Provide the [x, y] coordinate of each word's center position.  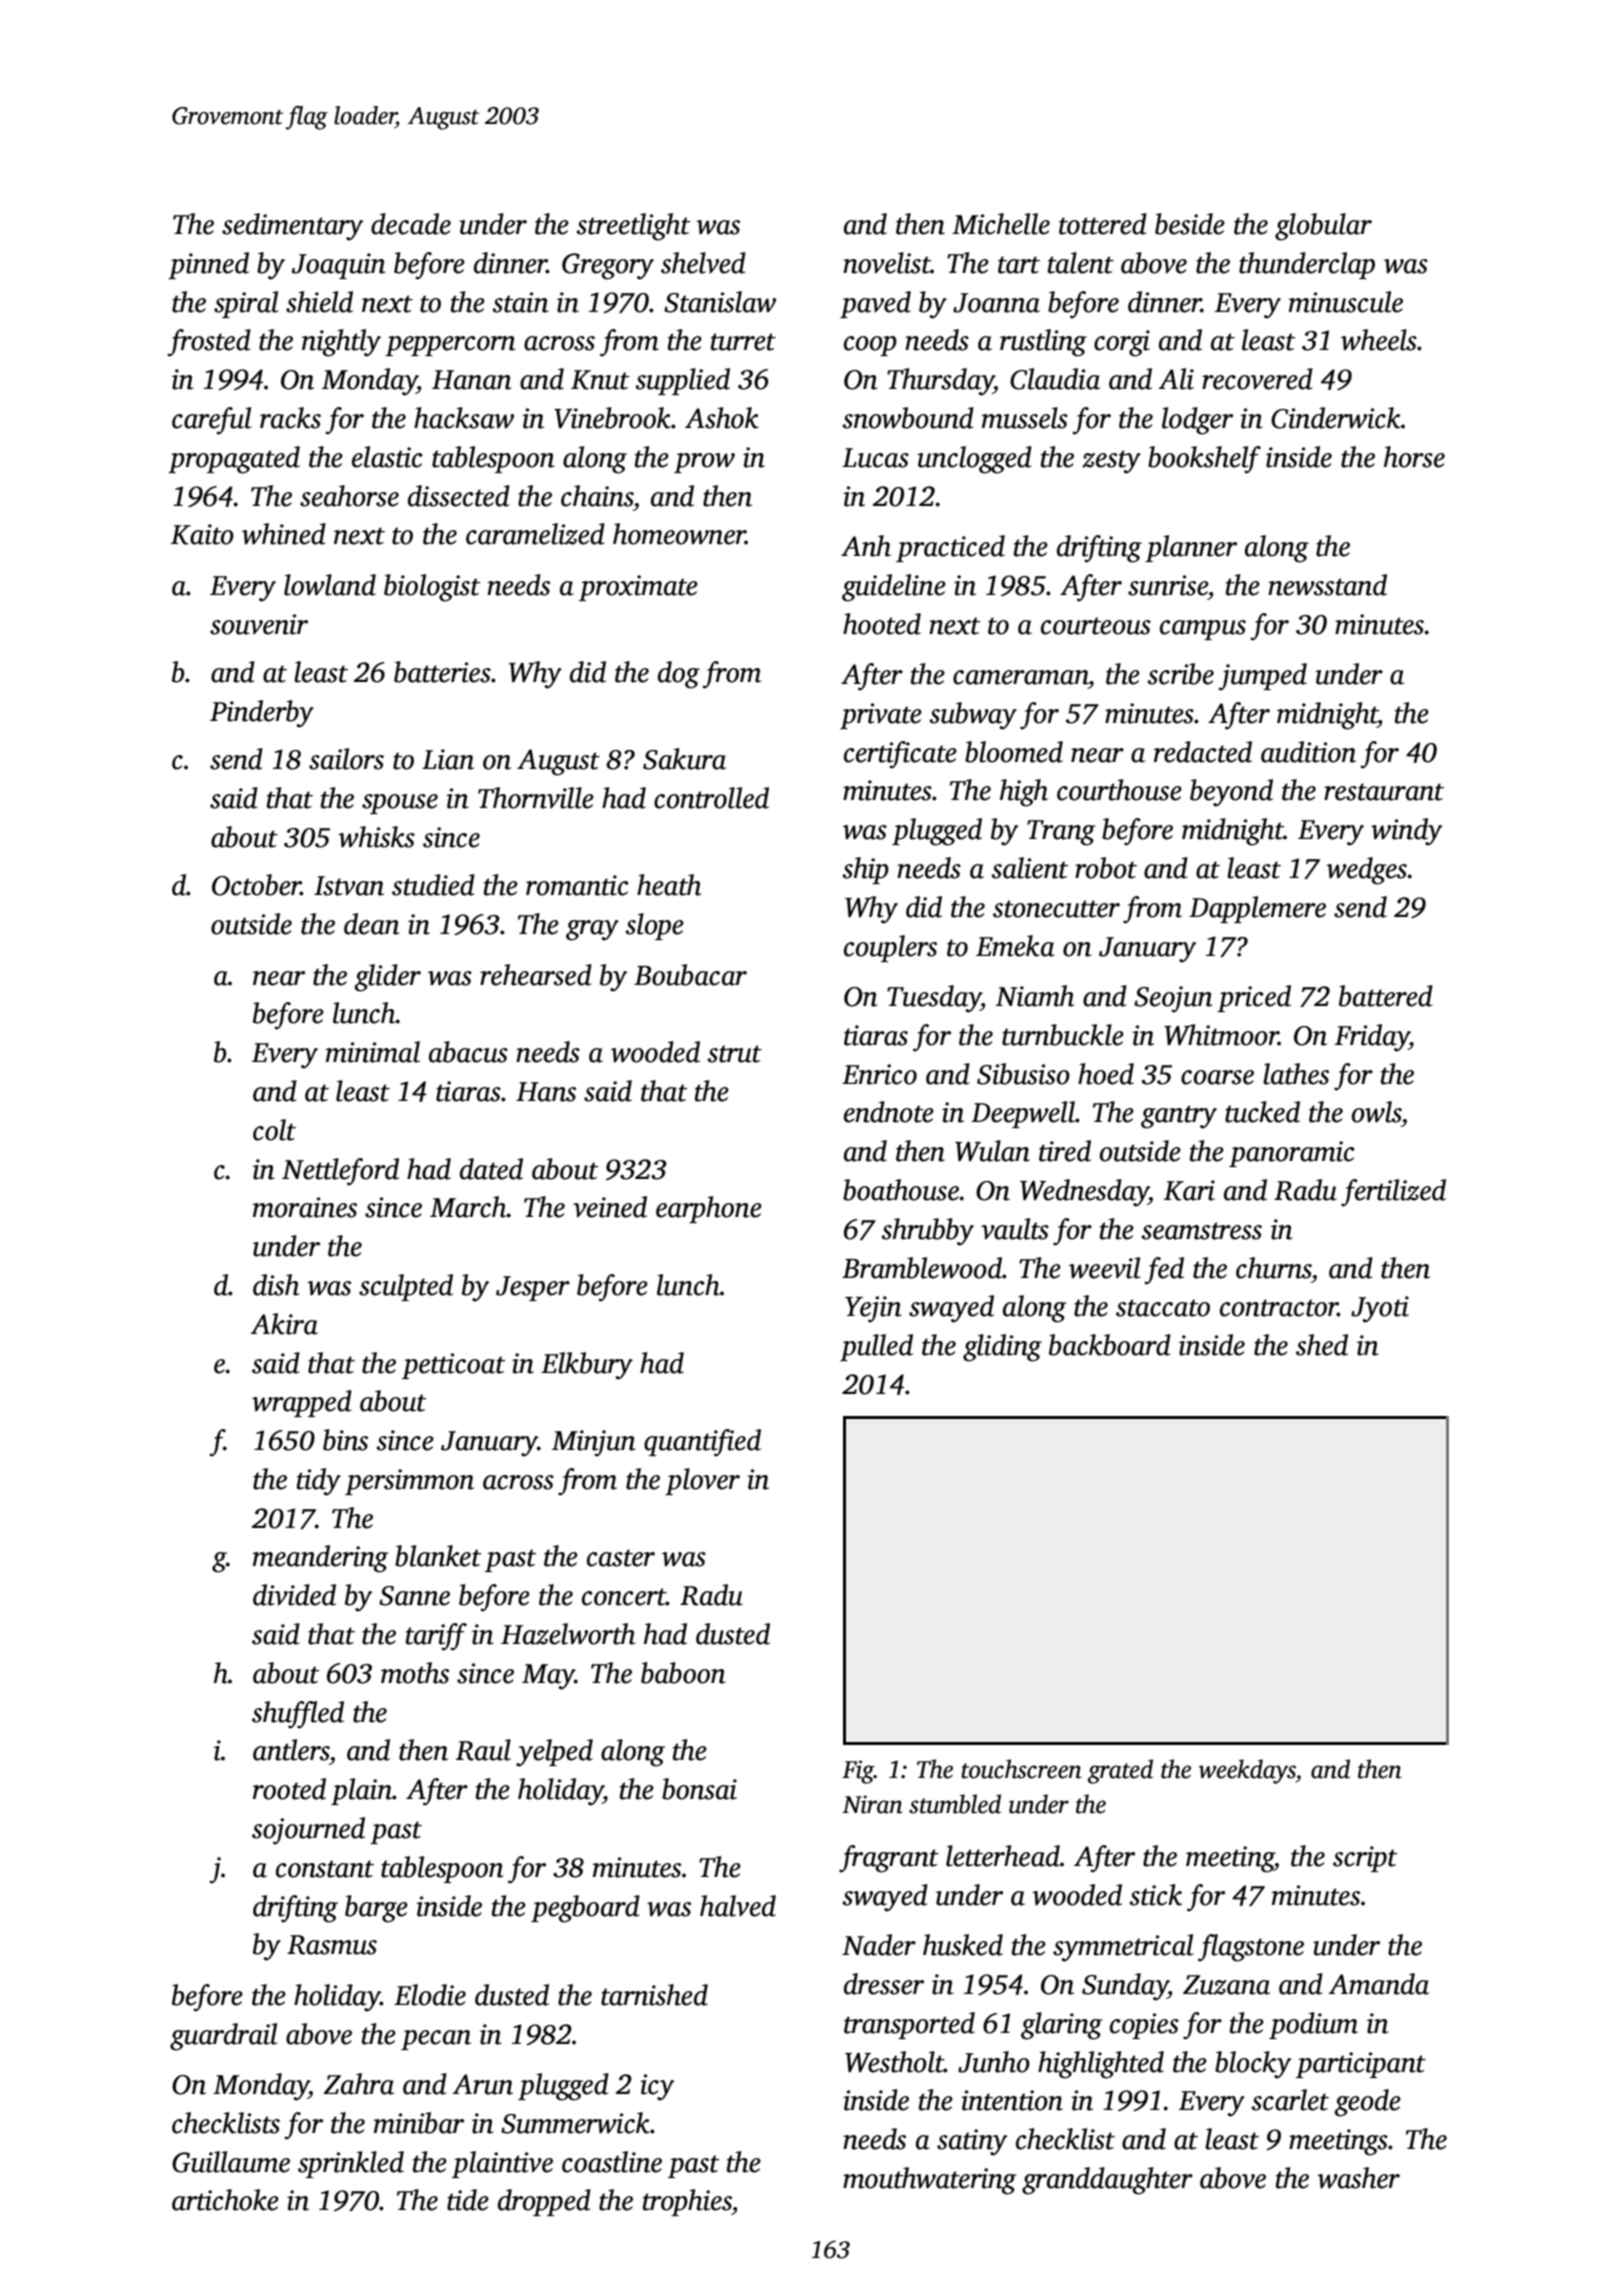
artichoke [225, 2200]
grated [1120, 1771]
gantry [1179, 1117]
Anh [866, 546]
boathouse [901, 1190]
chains [597, 496]
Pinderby [262, 714]
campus [1203, 630]
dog [679, 675]
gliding [1002, 1348]
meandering [320, 1559]
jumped [1262, 677]
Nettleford [340, 1172]
